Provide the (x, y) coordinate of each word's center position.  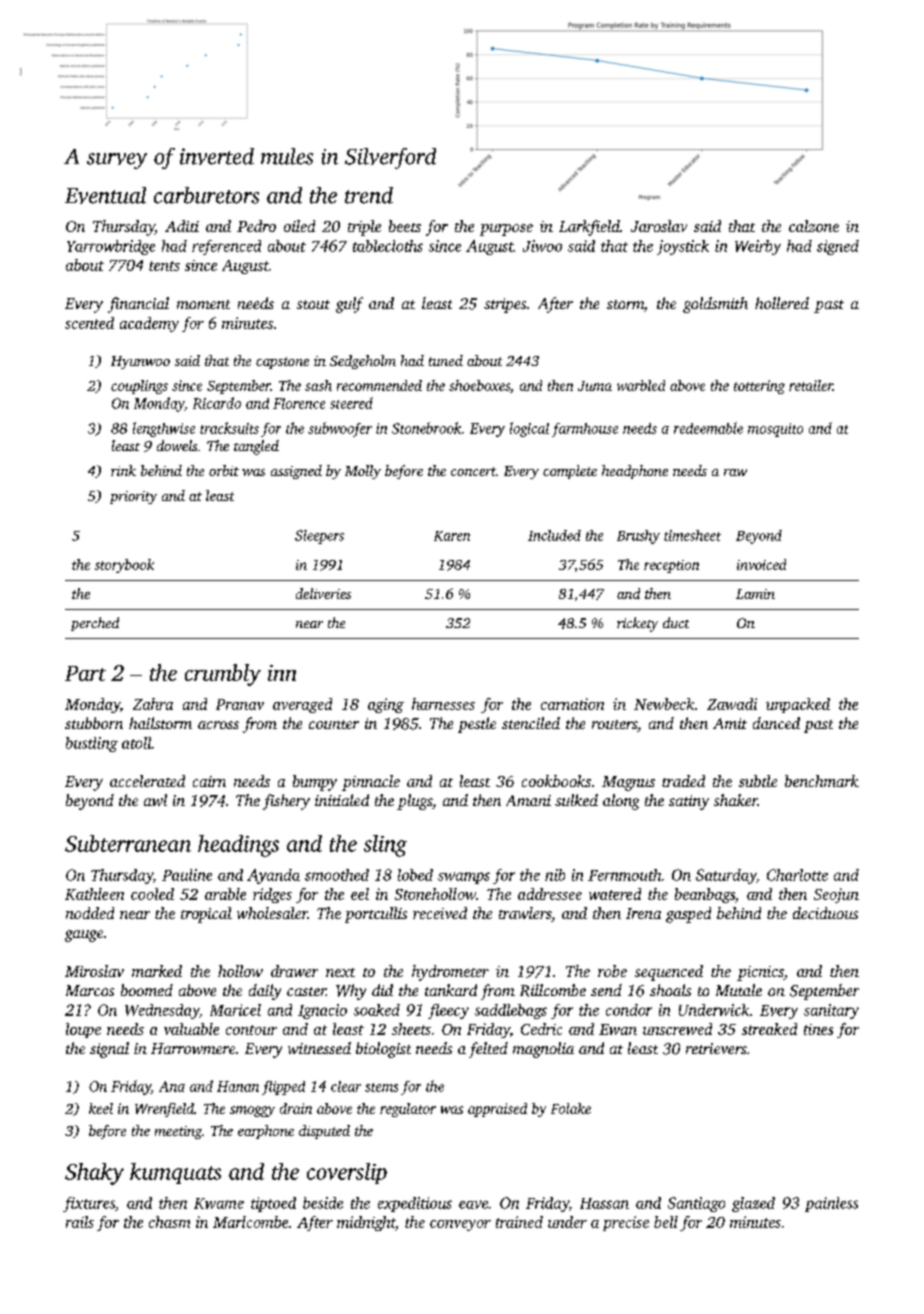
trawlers (525, 913)
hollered (782, 303)
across (218, 725)
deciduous (825, 913)
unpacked (798, 705)
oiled (299, 226)
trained (519, 1222)
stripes (505, 305)
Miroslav (94, 971)
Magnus (628, 783)
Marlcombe (250, 1222)
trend (369, 195)
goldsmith (715, 305)
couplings (139, 387)
